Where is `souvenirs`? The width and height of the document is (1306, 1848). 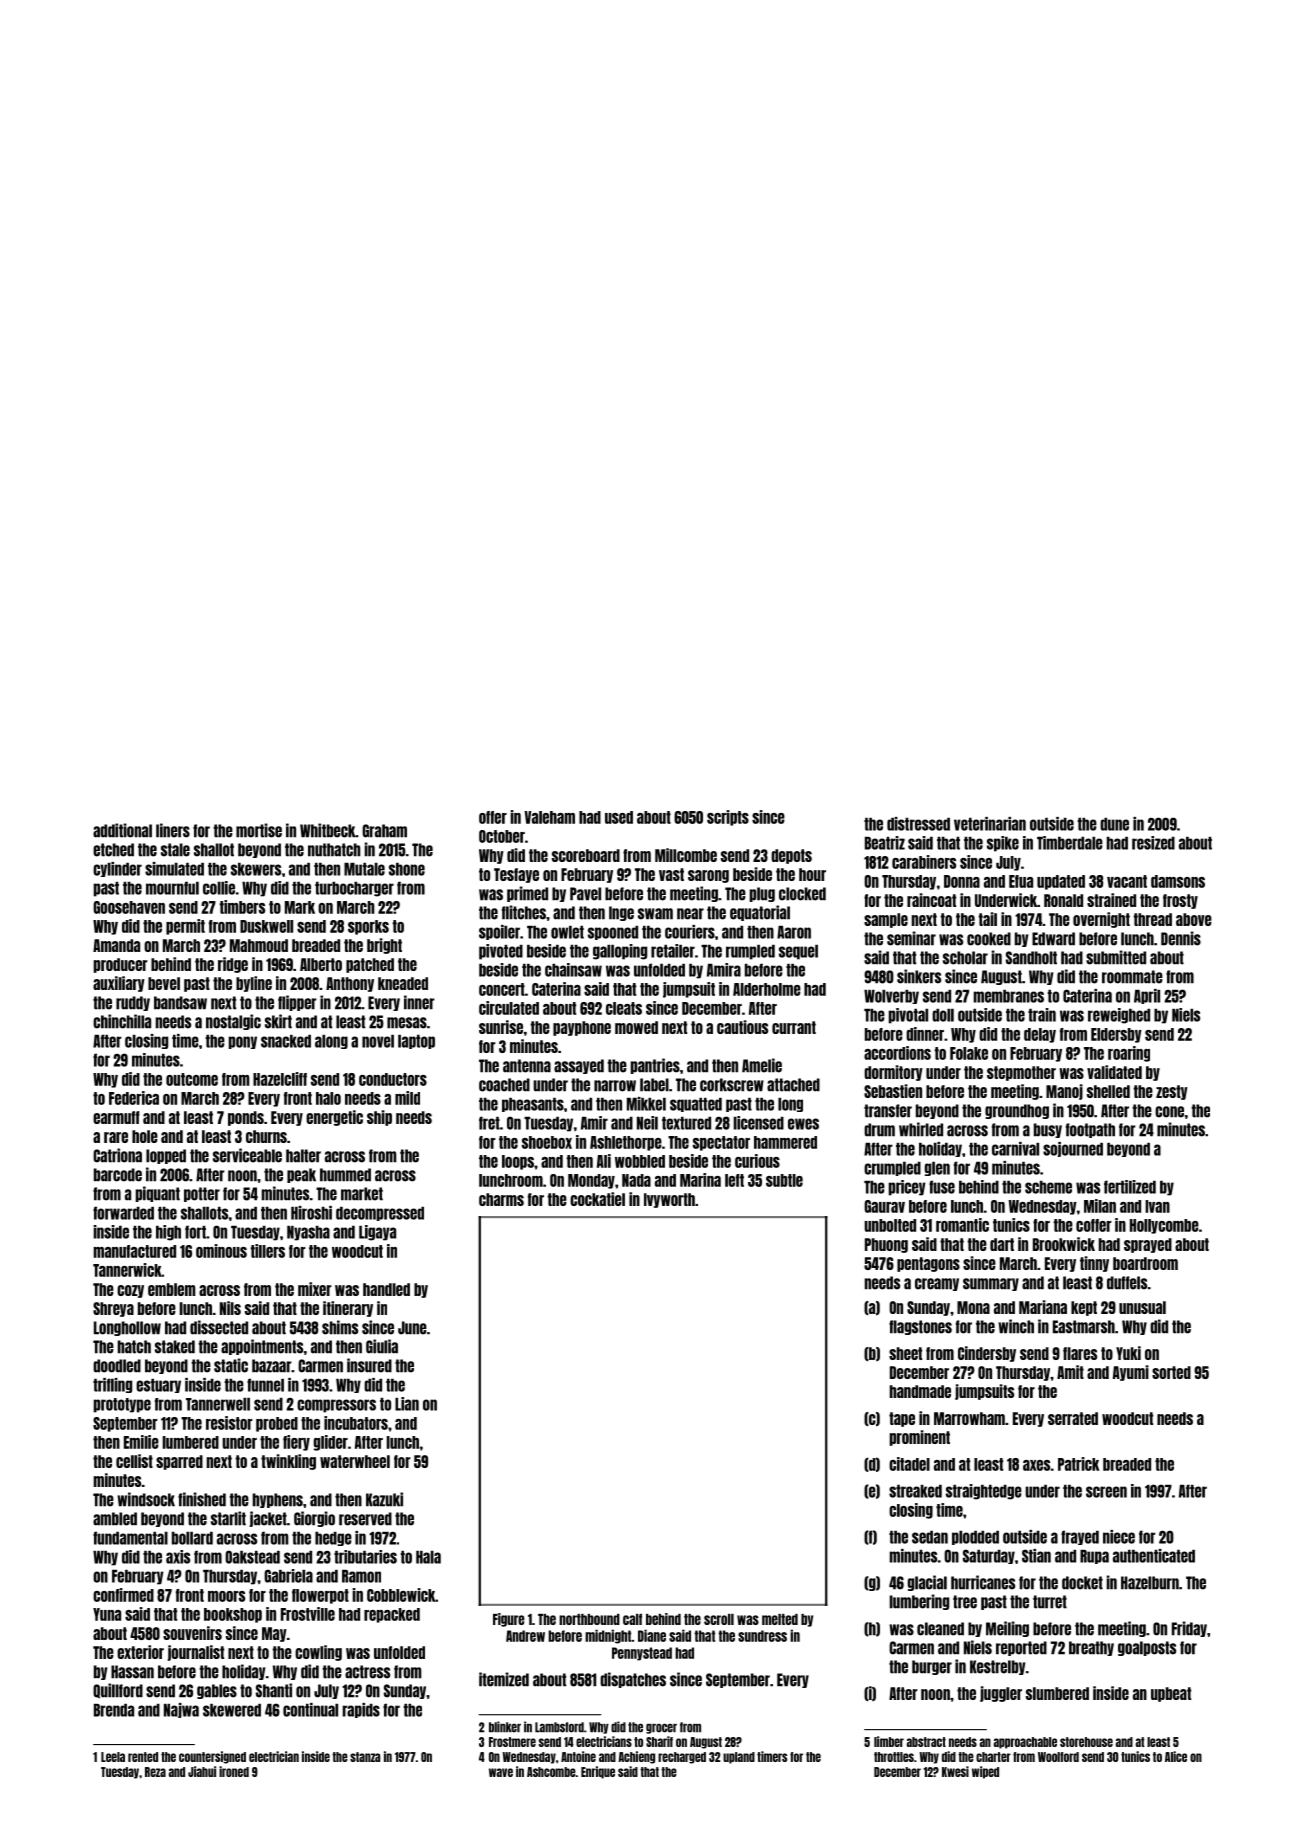
souvenirs is located at coordinates (192, 1633).
